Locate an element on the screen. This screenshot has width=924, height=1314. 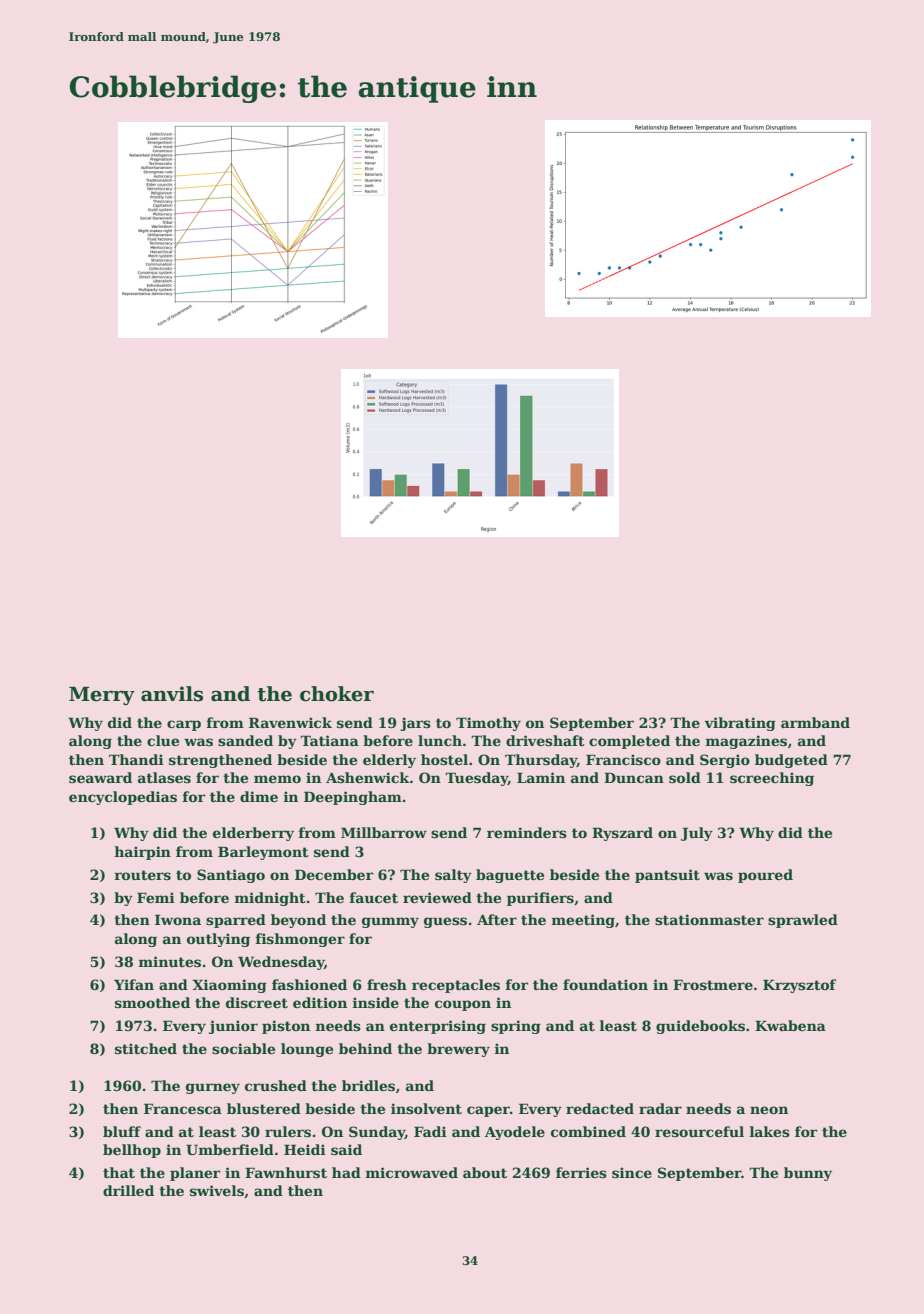
sanded is located at coordinates (245, 740).
